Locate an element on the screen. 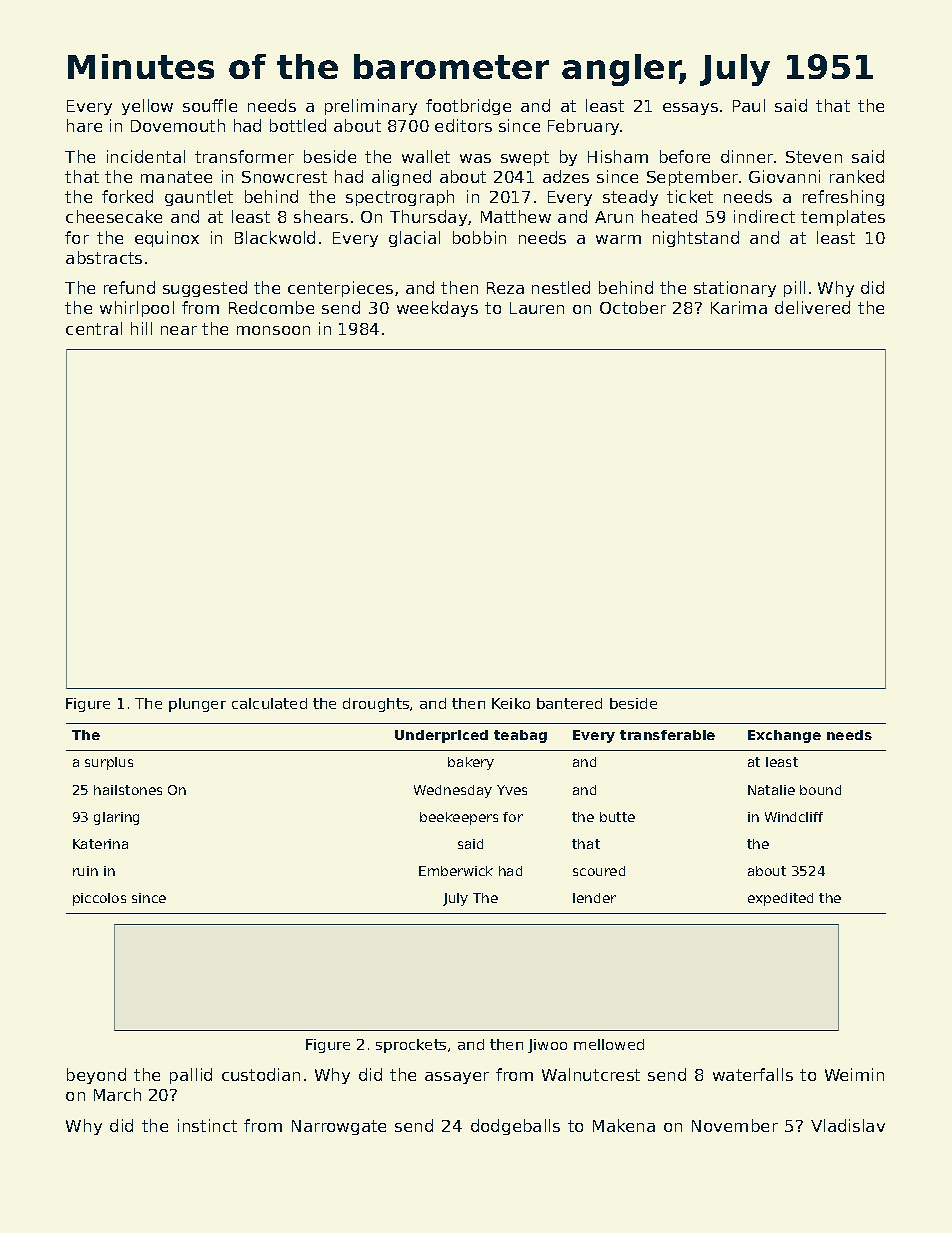 Image resolution: width=952 pixels, height=1233 pixels. mellowed is located at coordinates (609, 1044).
